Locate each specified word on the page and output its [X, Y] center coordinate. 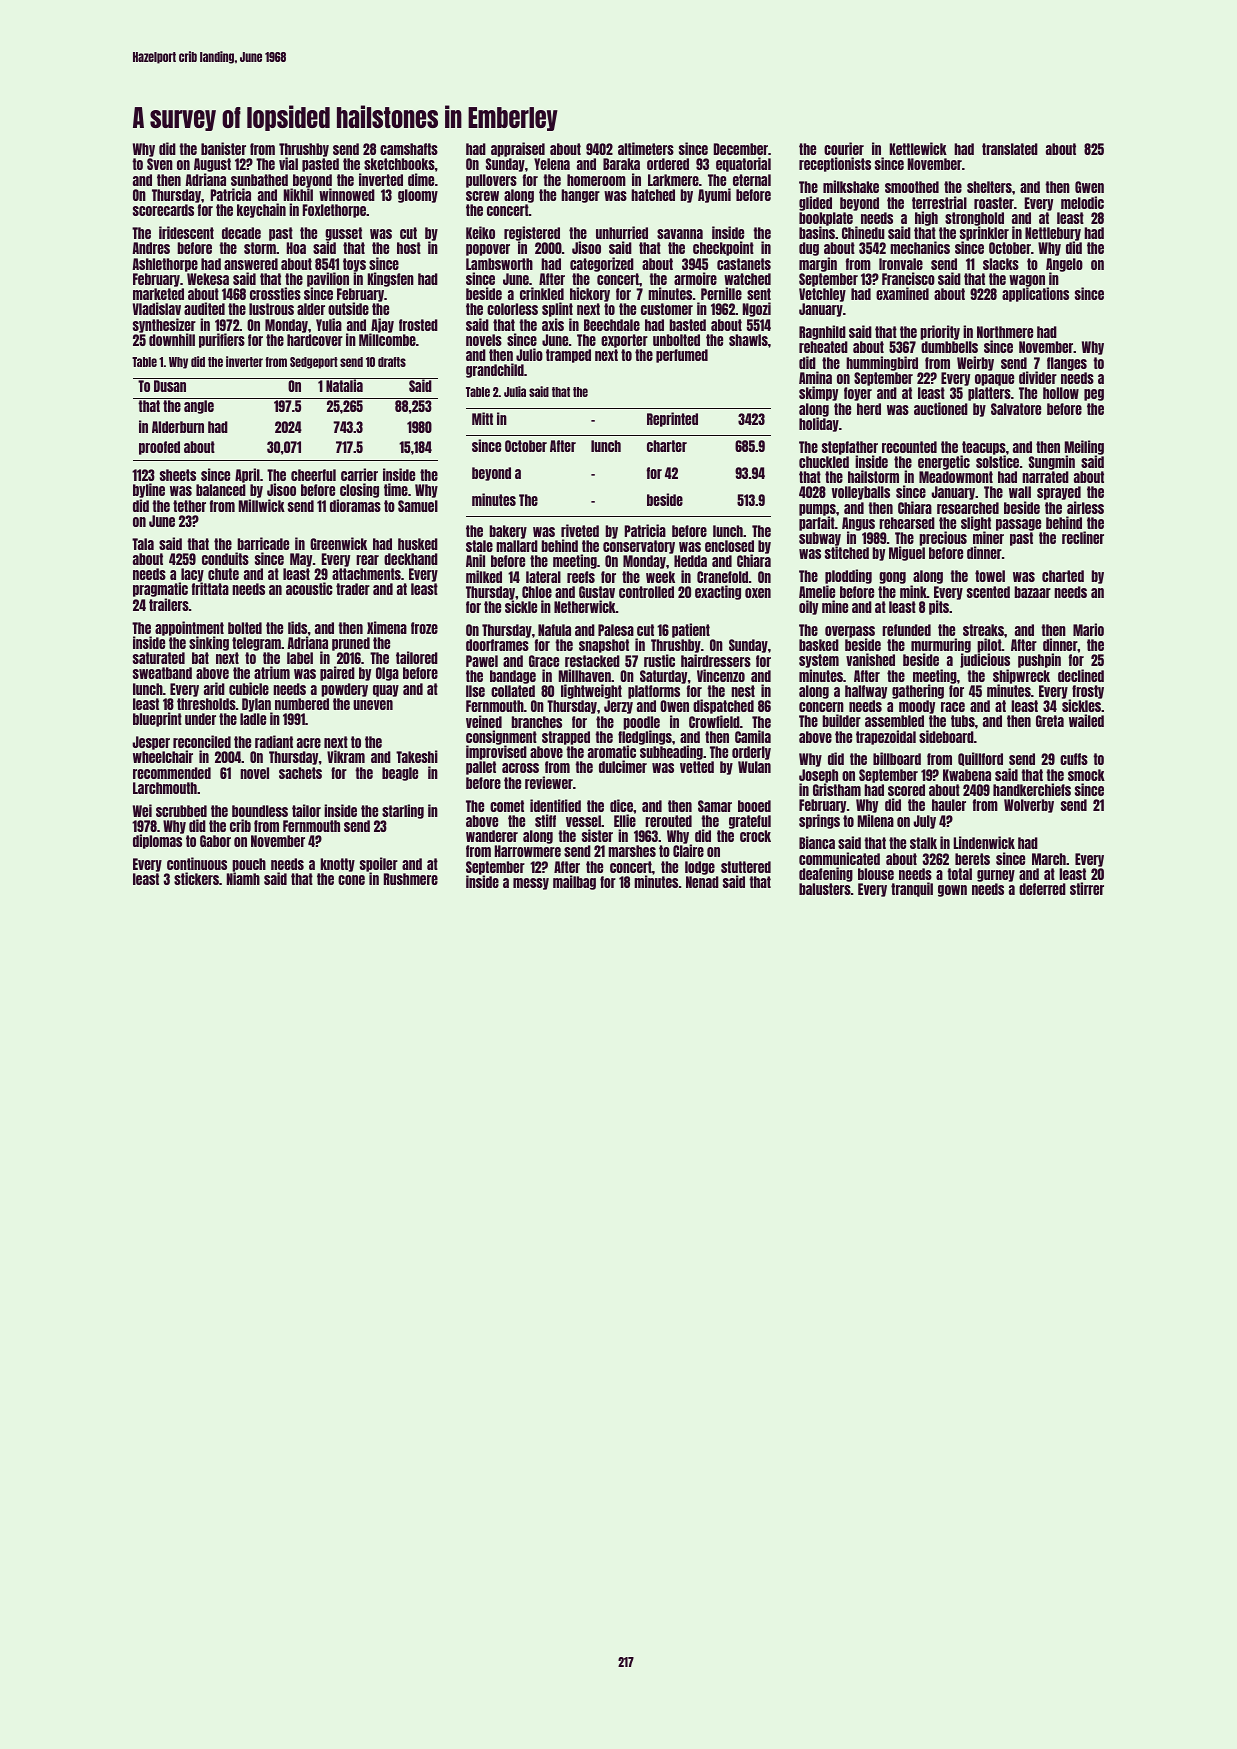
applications [1035, 295]
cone [351, 880]
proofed [159, 448]
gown [952, 891]
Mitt [482, 418]
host [409, 248]
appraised [518, 149]
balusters [825, 889]
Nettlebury [1053, 234]
